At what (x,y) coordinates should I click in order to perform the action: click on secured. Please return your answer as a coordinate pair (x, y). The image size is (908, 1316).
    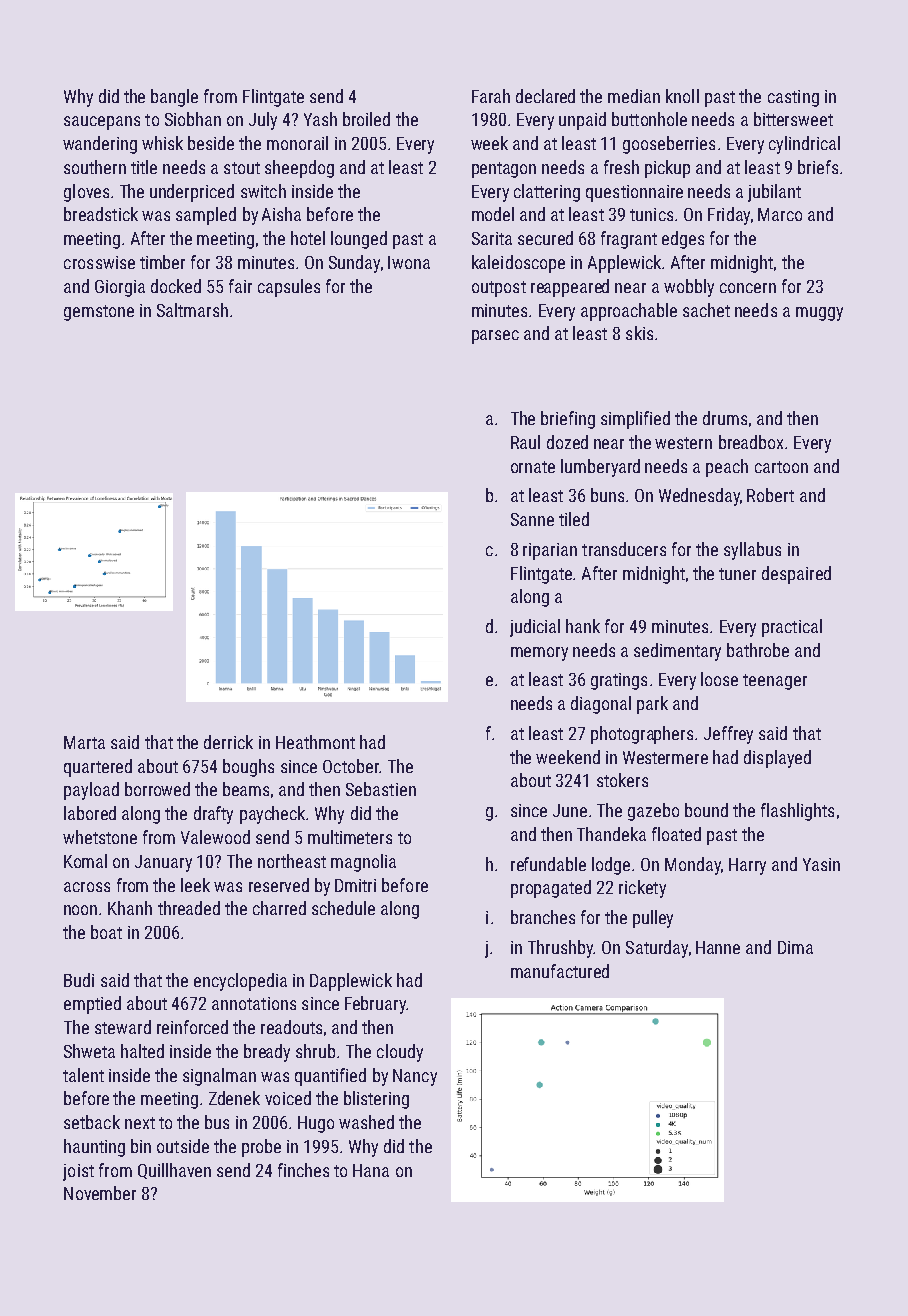
    Looking at the image, I should click on (545, 238).
